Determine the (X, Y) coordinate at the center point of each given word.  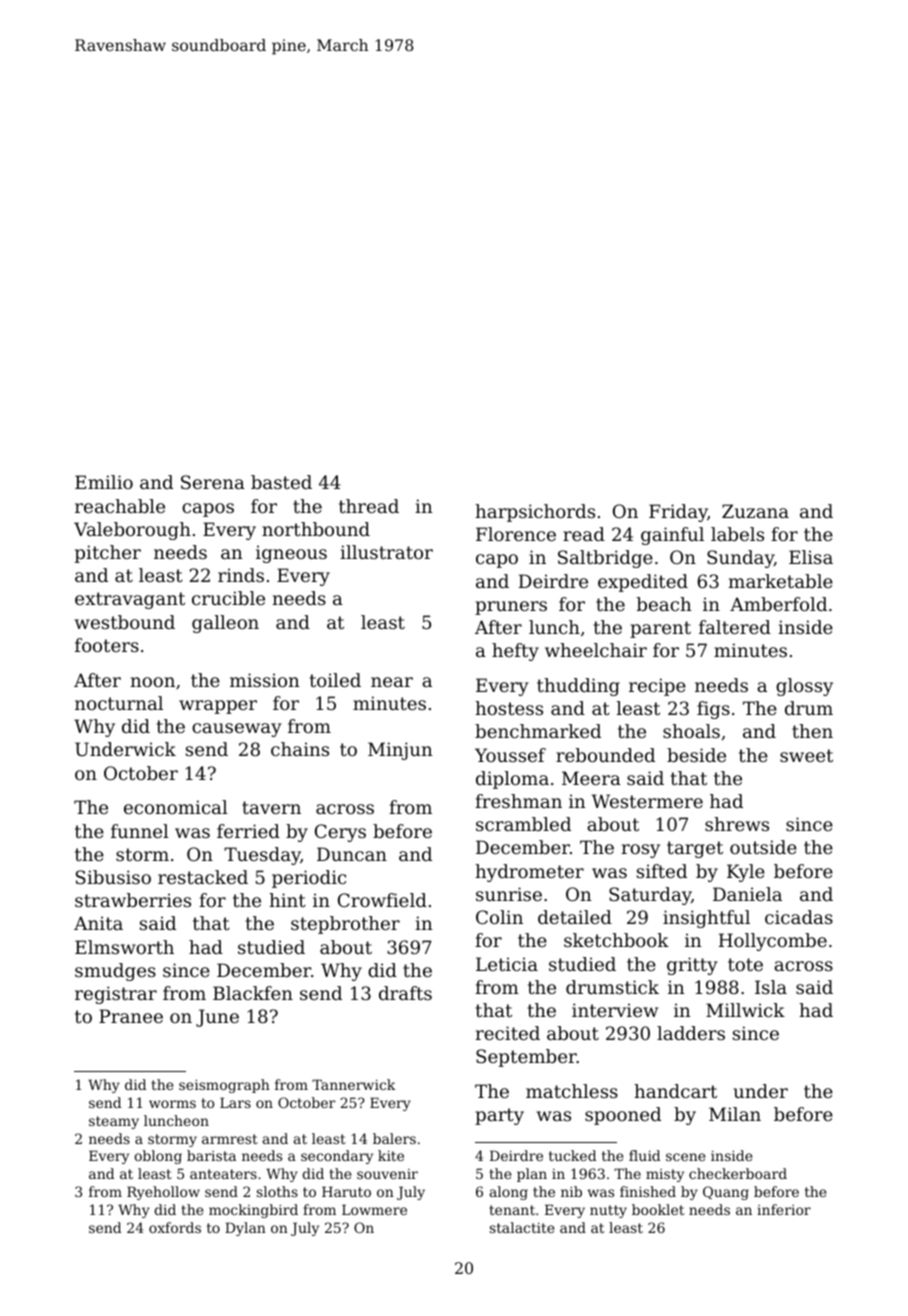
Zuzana (755, 511)
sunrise (509, 894)
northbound (316, 529)
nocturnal (119, 703)
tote (745, 964)
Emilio (104, 482)
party (499, 1116)
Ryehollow (163, 1193)
